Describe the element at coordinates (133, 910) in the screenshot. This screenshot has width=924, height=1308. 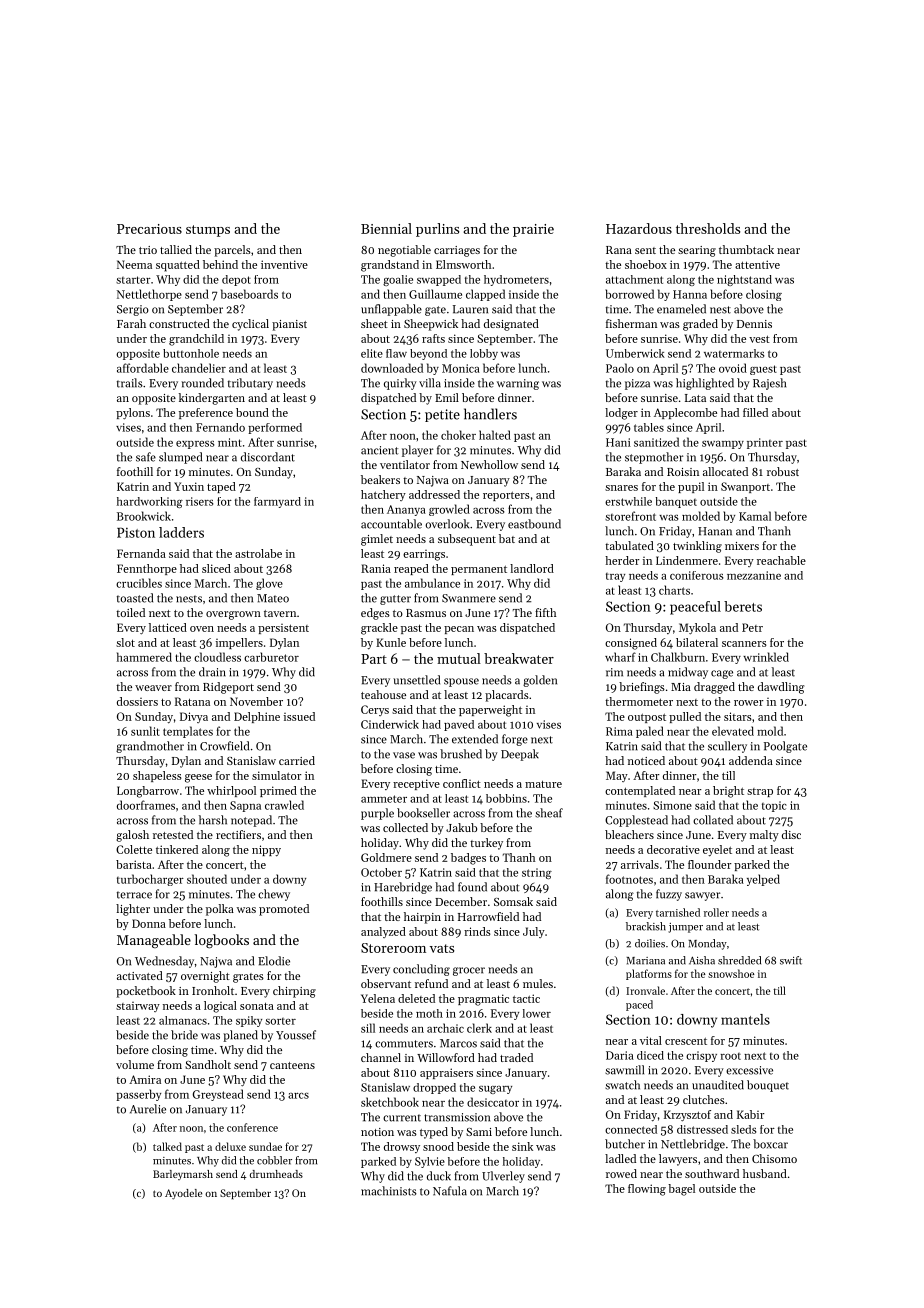
I see `lighter` at that location.
